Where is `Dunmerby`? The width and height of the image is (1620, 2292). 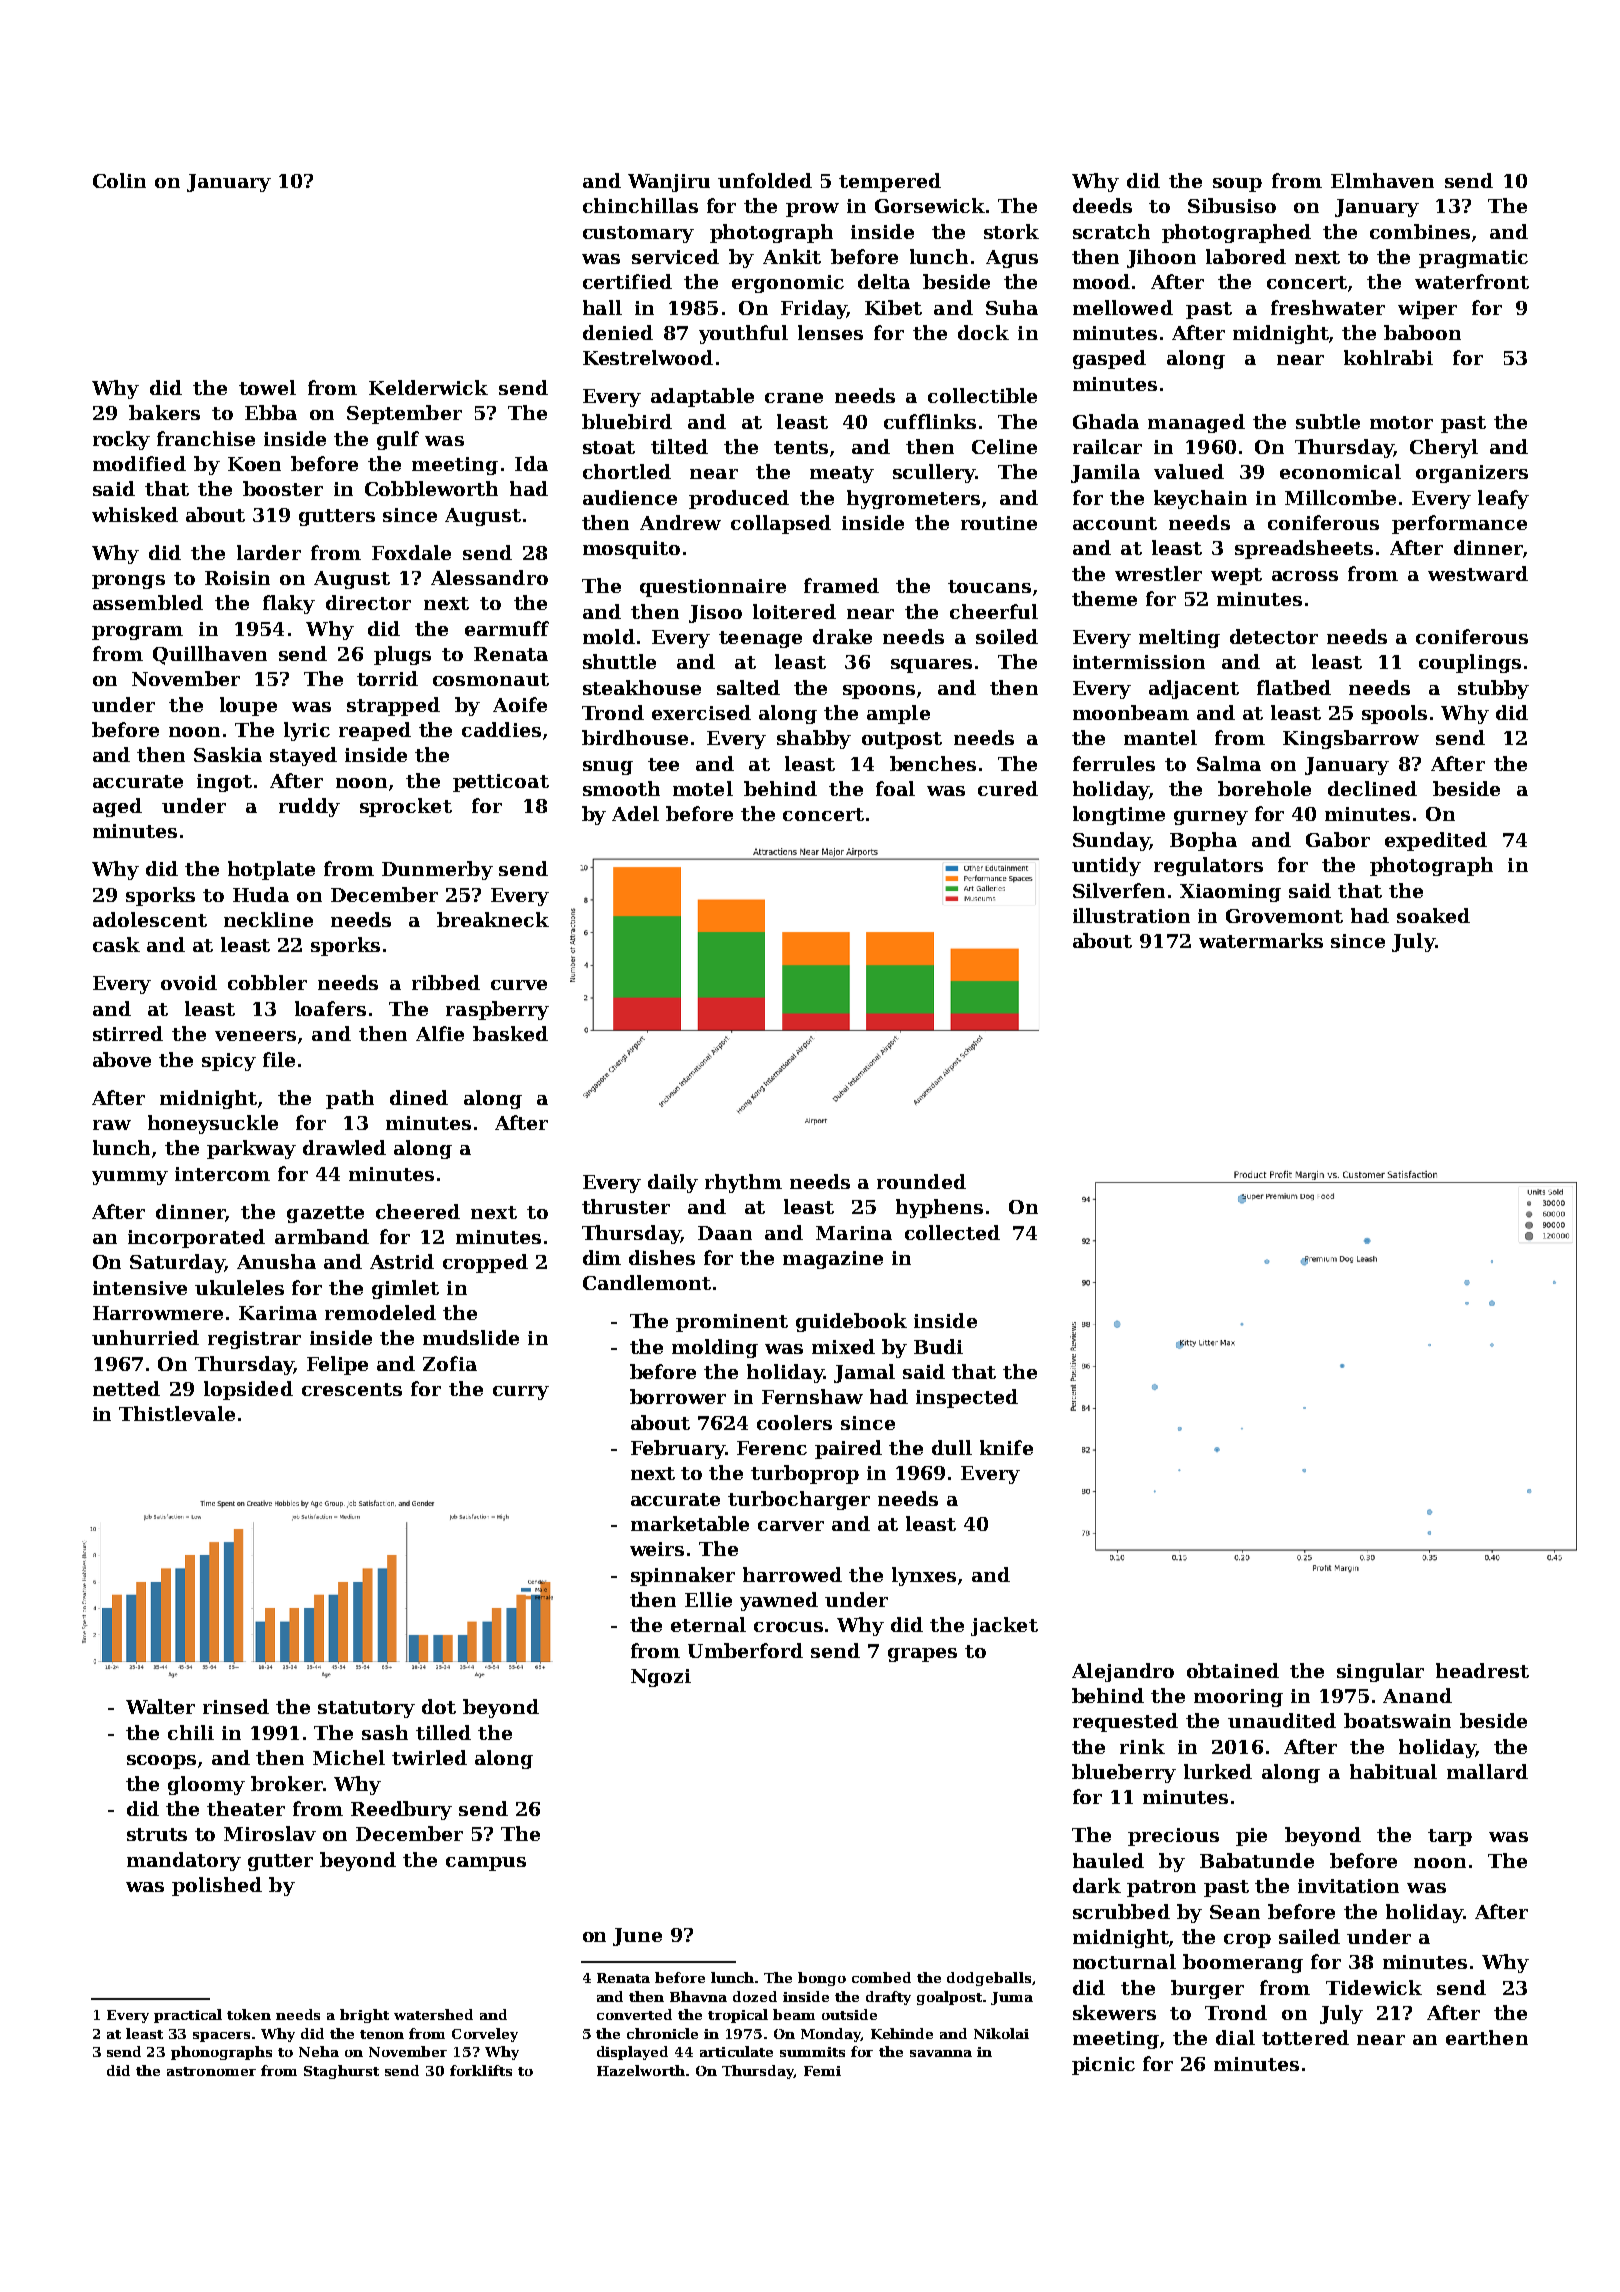 Dunmerby is located at coordinates (437, 870).
